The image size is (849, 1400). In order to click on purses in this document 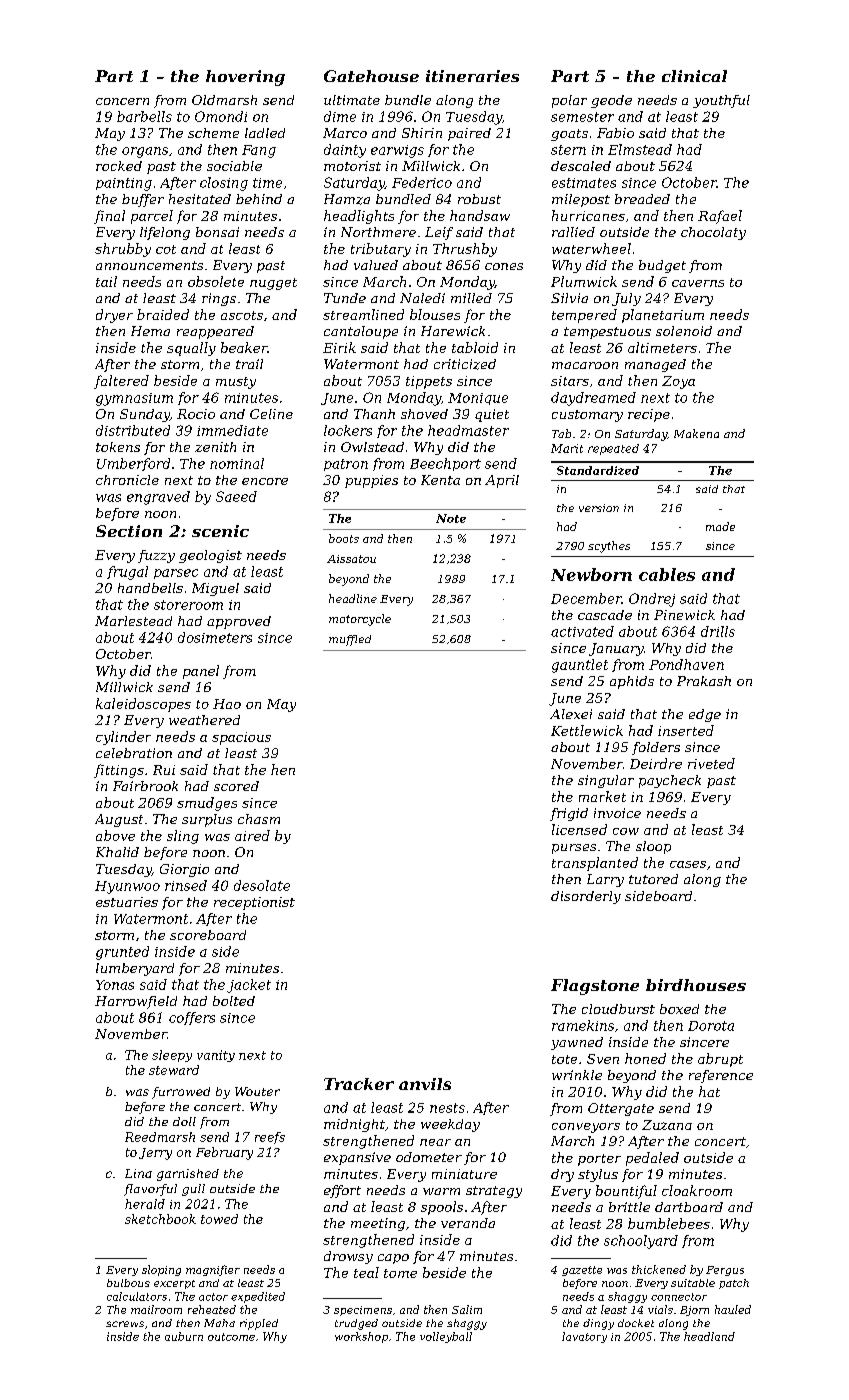, I will do `click(574, 849)`.
